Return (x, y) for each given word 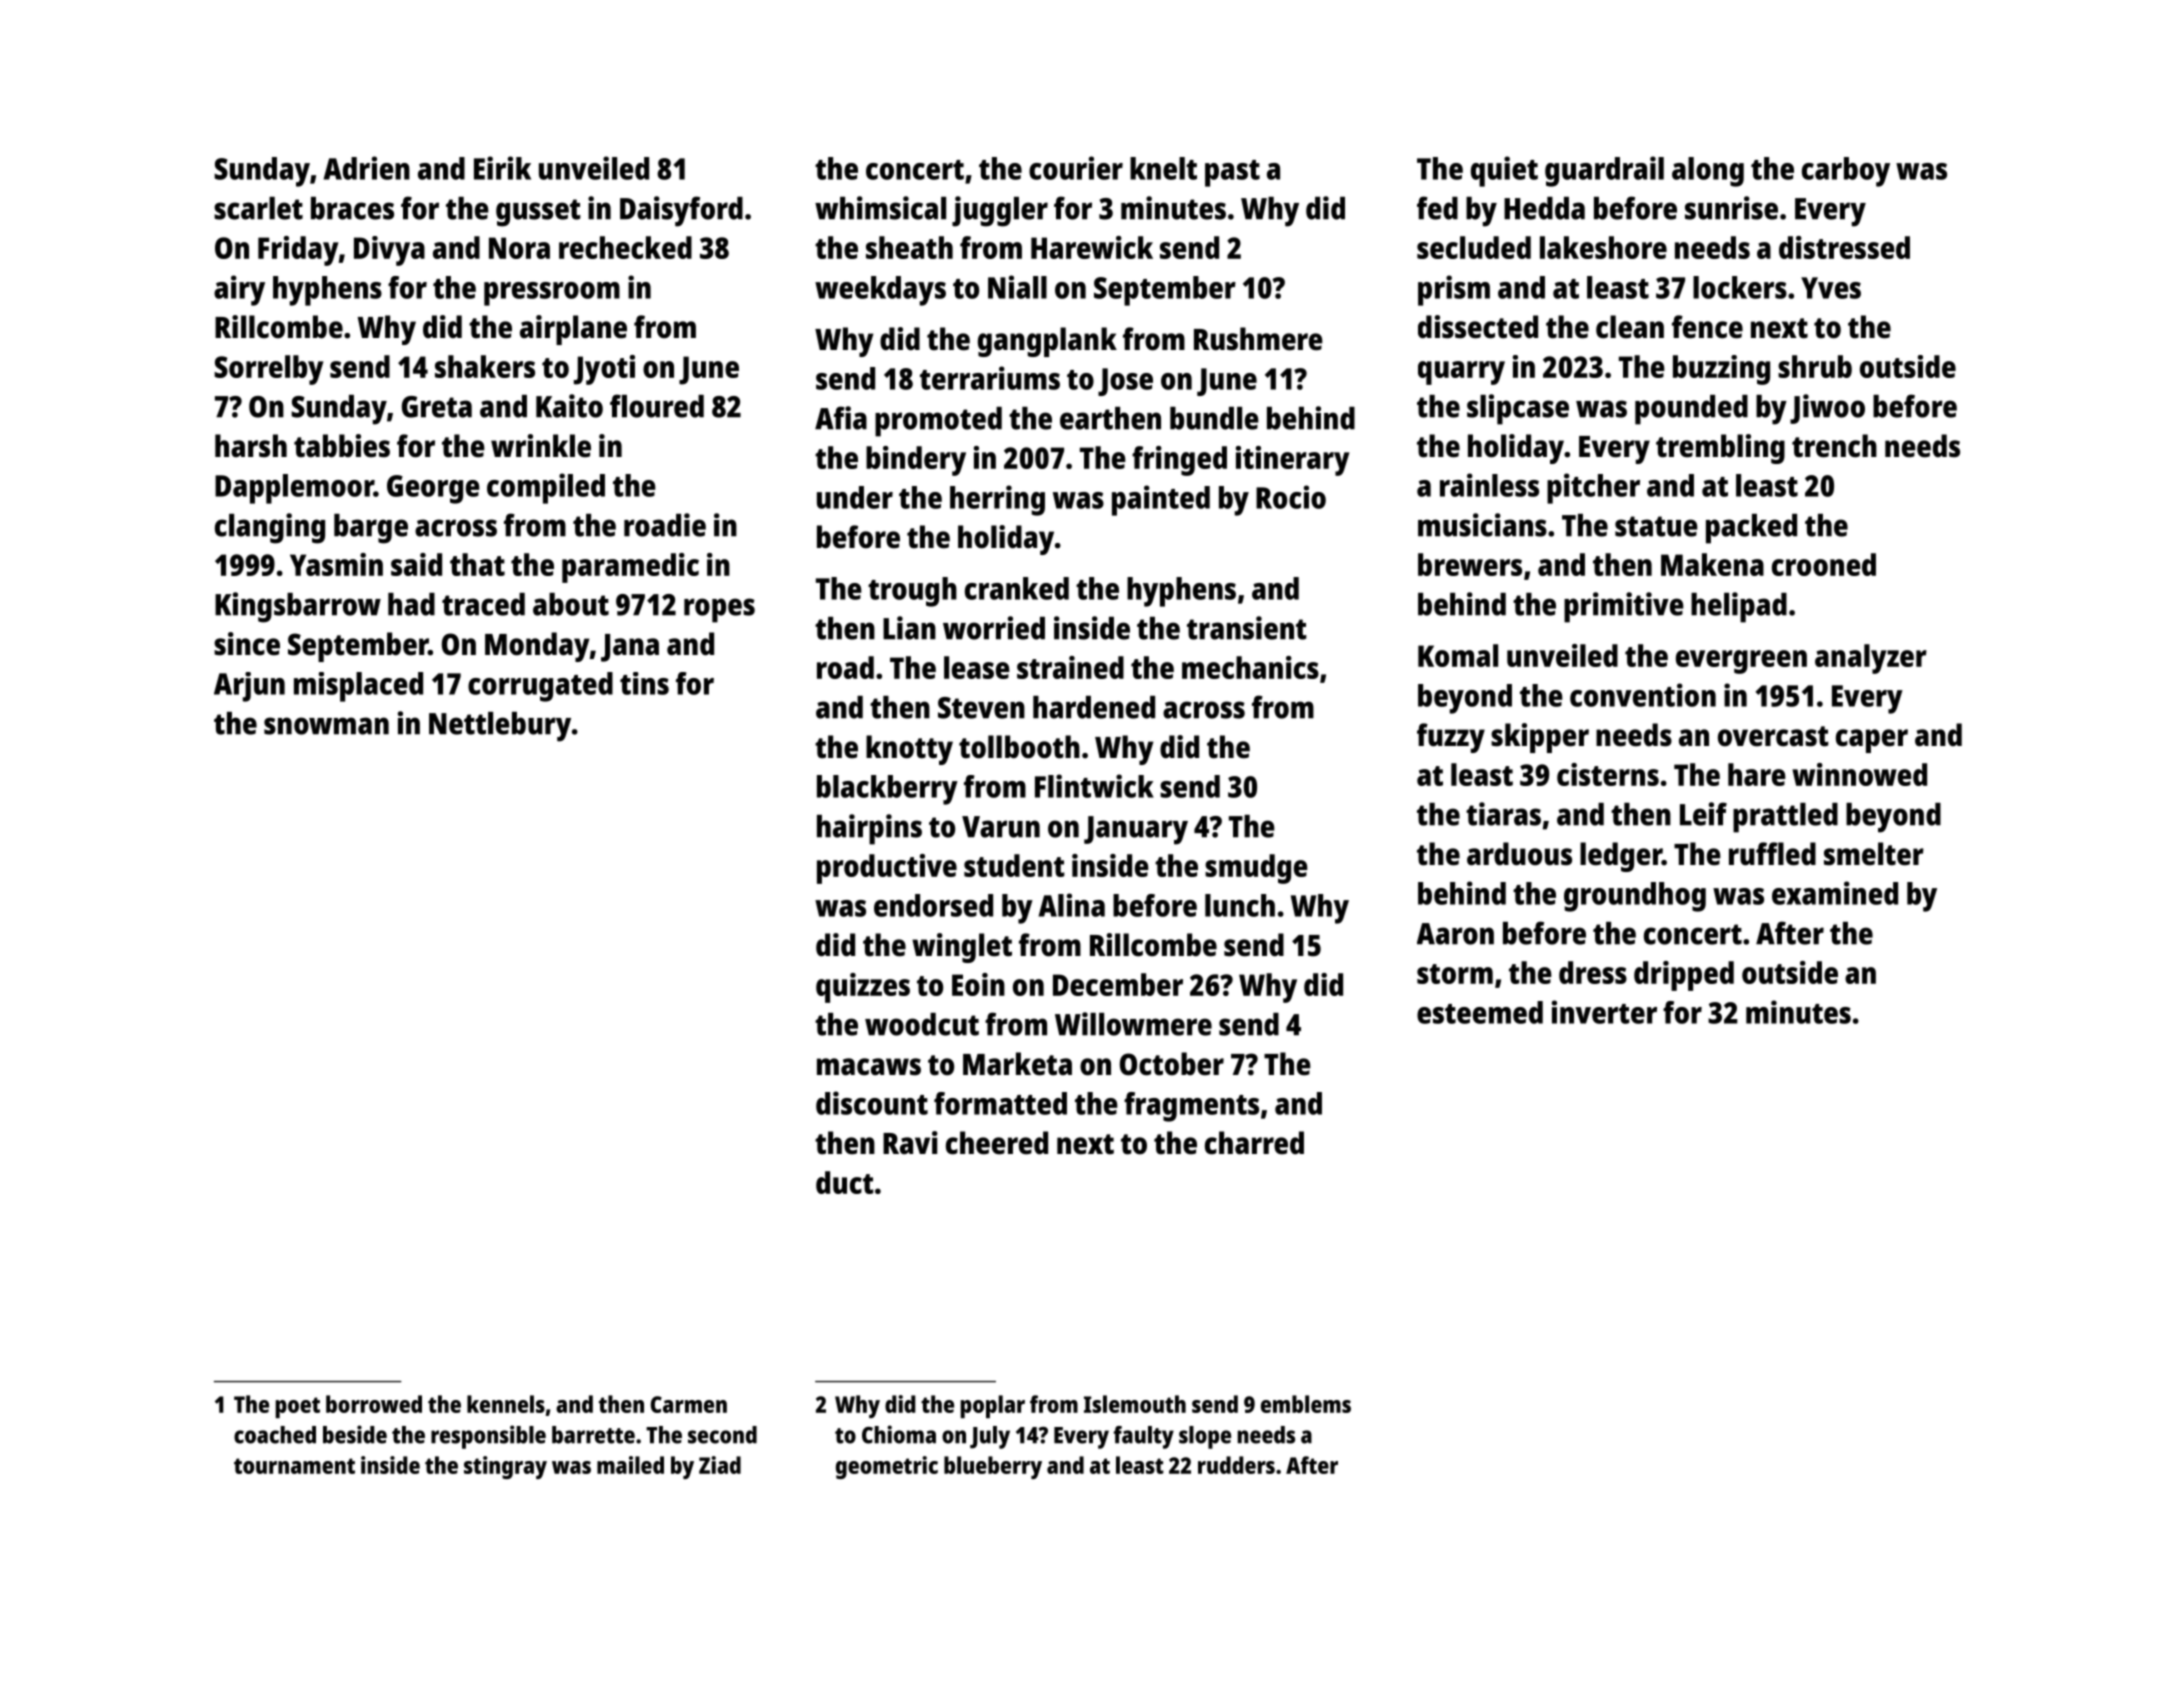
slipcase (1518, 409)
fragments (1191, 1107)
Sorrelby (269, 370)
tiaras (1503, 814)
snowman (326, 726)
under (855, 497)
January (1136, 830)
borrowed (374, 1404)
